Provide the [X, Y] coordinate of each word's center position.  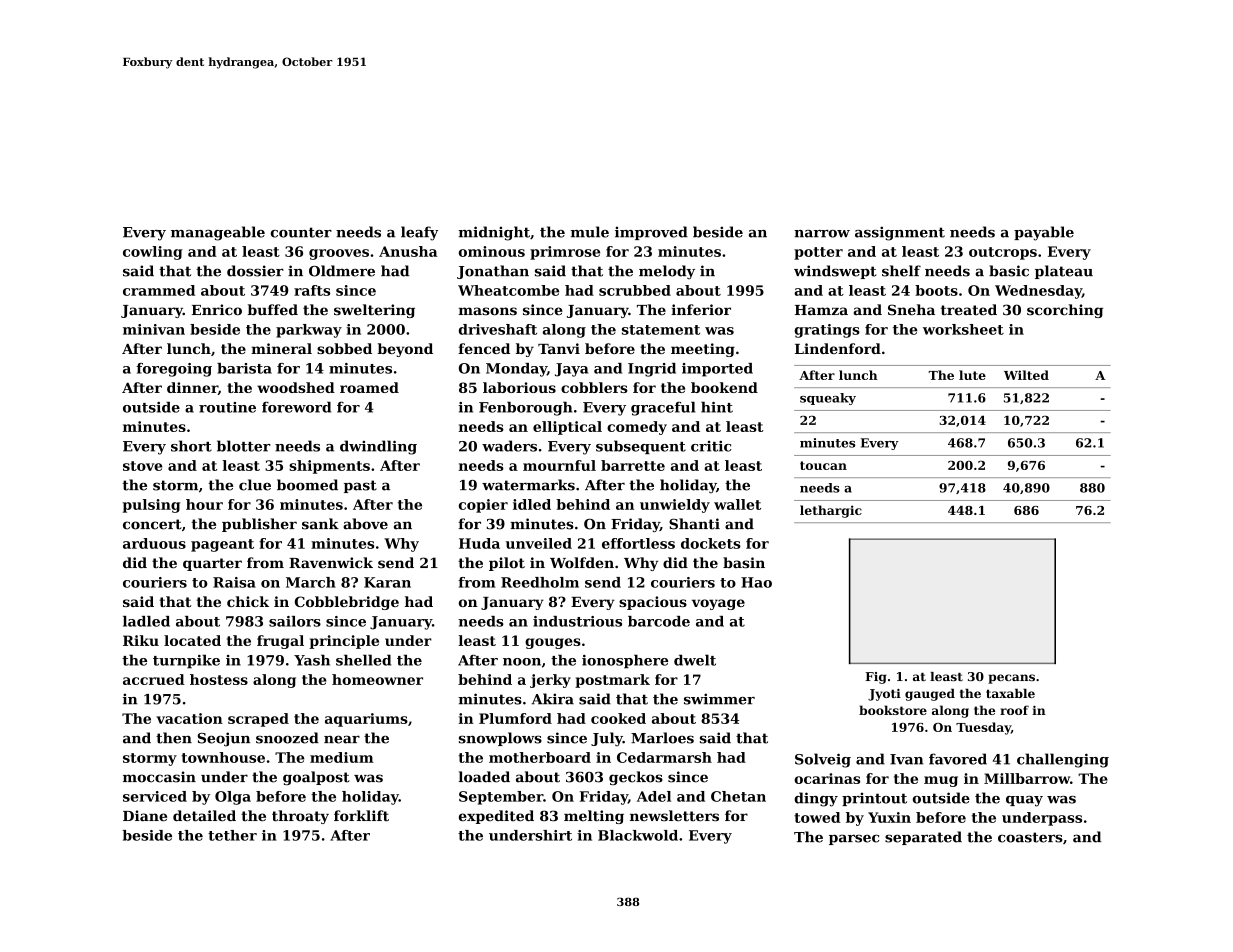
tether [232, 835]
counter [301, 232]
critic [711, 446]
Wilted [1026, 375]
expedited [496, 817]
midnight [494, 233]
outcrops [1003, 253]
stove [142, 466]
